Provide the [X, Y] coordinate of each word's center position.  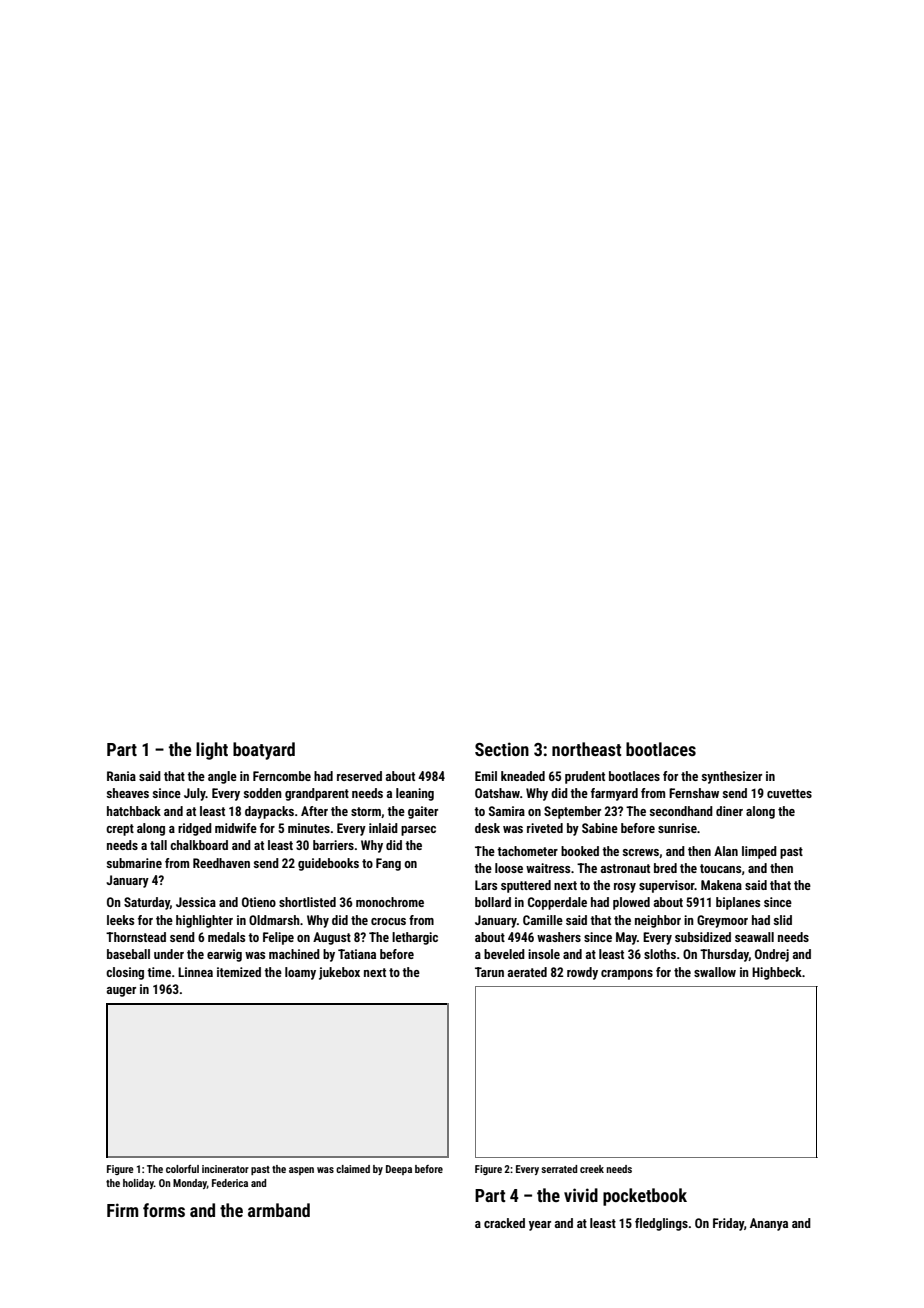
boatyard [264, 751]
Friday [728, 1224]
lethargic [415, 938]
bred [665, 868]
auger [121, 992]
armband [279, 1210]
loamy [300, 973]
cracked [504, 1223]
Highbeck [777, 973]
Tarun [489, 972]
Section [502, 749]
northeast [586, 749]
